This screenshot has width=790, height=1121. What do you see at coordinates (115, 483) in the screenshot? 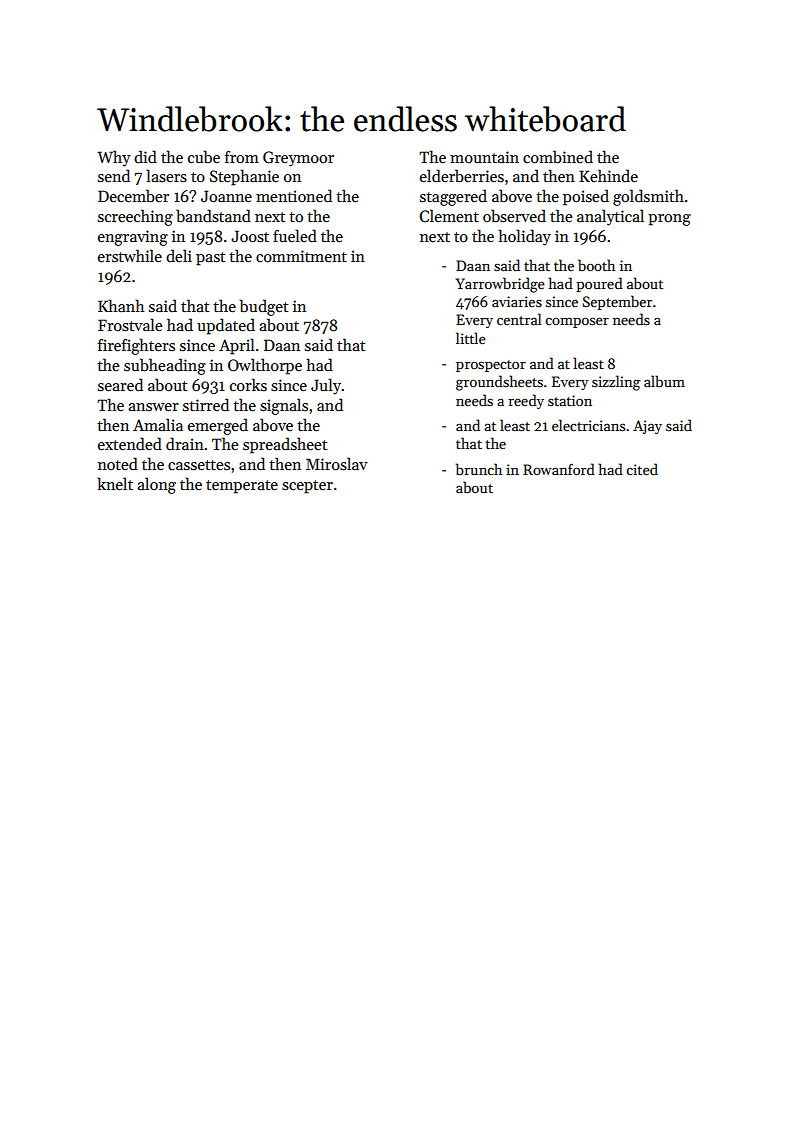
I see `knelt` at bounding box center [115, 483].
